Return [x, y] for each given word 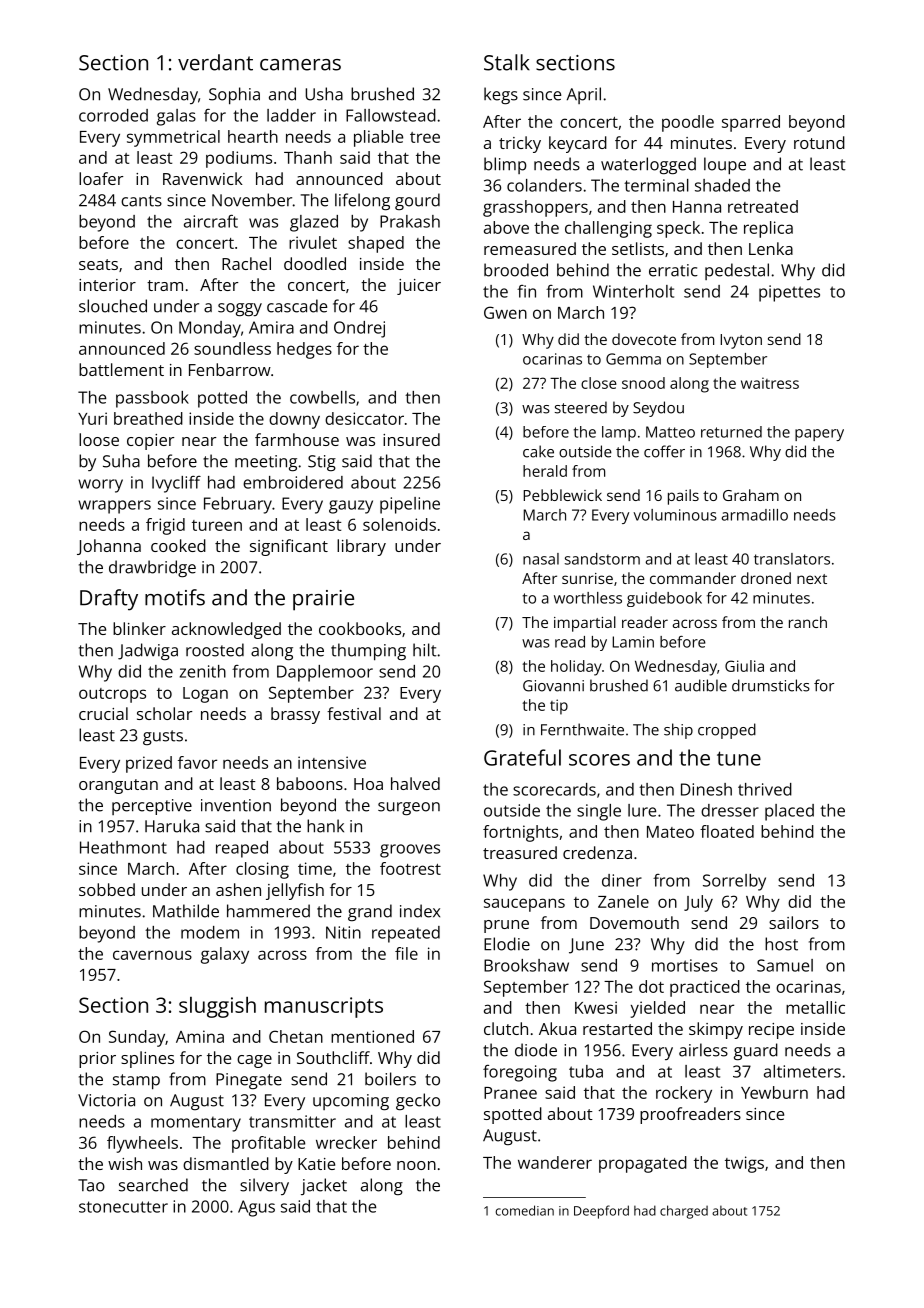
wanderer [555, 1162]
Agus [256, 1208]
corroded [113, 115]
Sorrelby [734, 882]
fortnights [520, 833]
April [584, 95]
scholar [164, 713]
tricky [520, 144]
